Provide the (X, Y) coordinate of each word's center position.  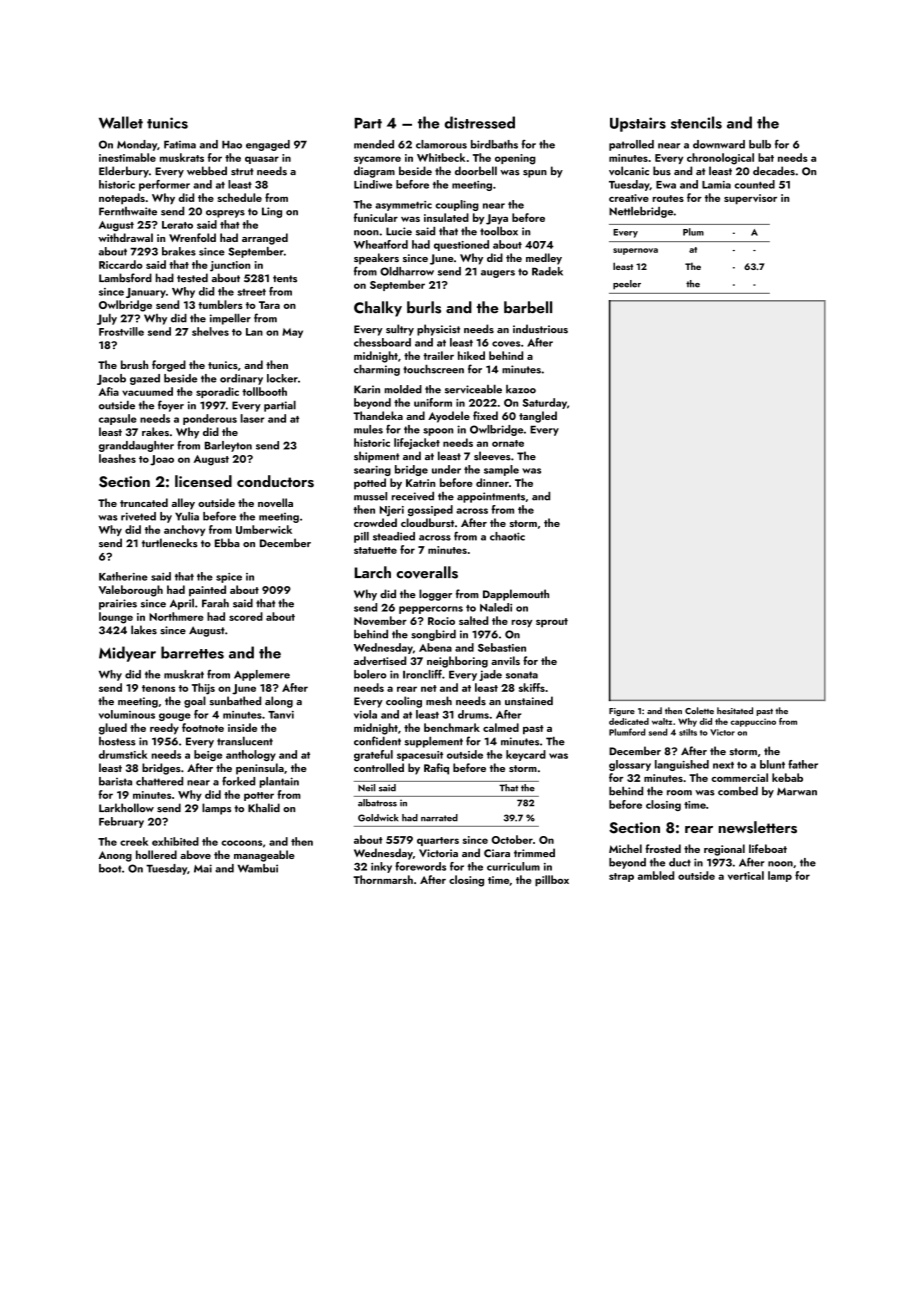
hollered (156, 854)
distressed (480, 122)
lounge (116, 618)
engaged (268, 145)
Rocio (441, 621)
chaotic (507, 536)
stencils (696, 122)
